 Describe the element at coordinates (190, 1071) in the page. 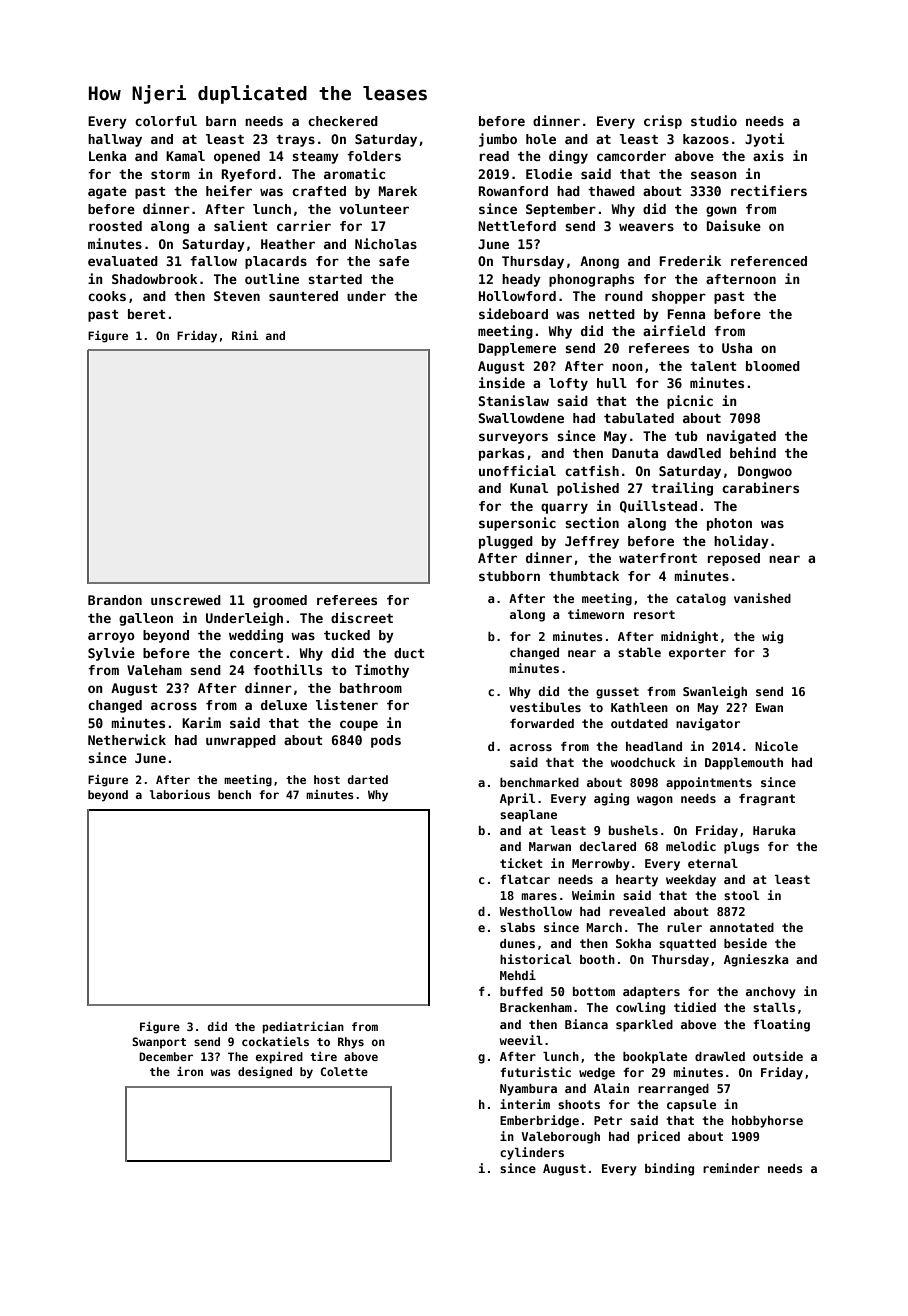

I see `iron` at that location.
